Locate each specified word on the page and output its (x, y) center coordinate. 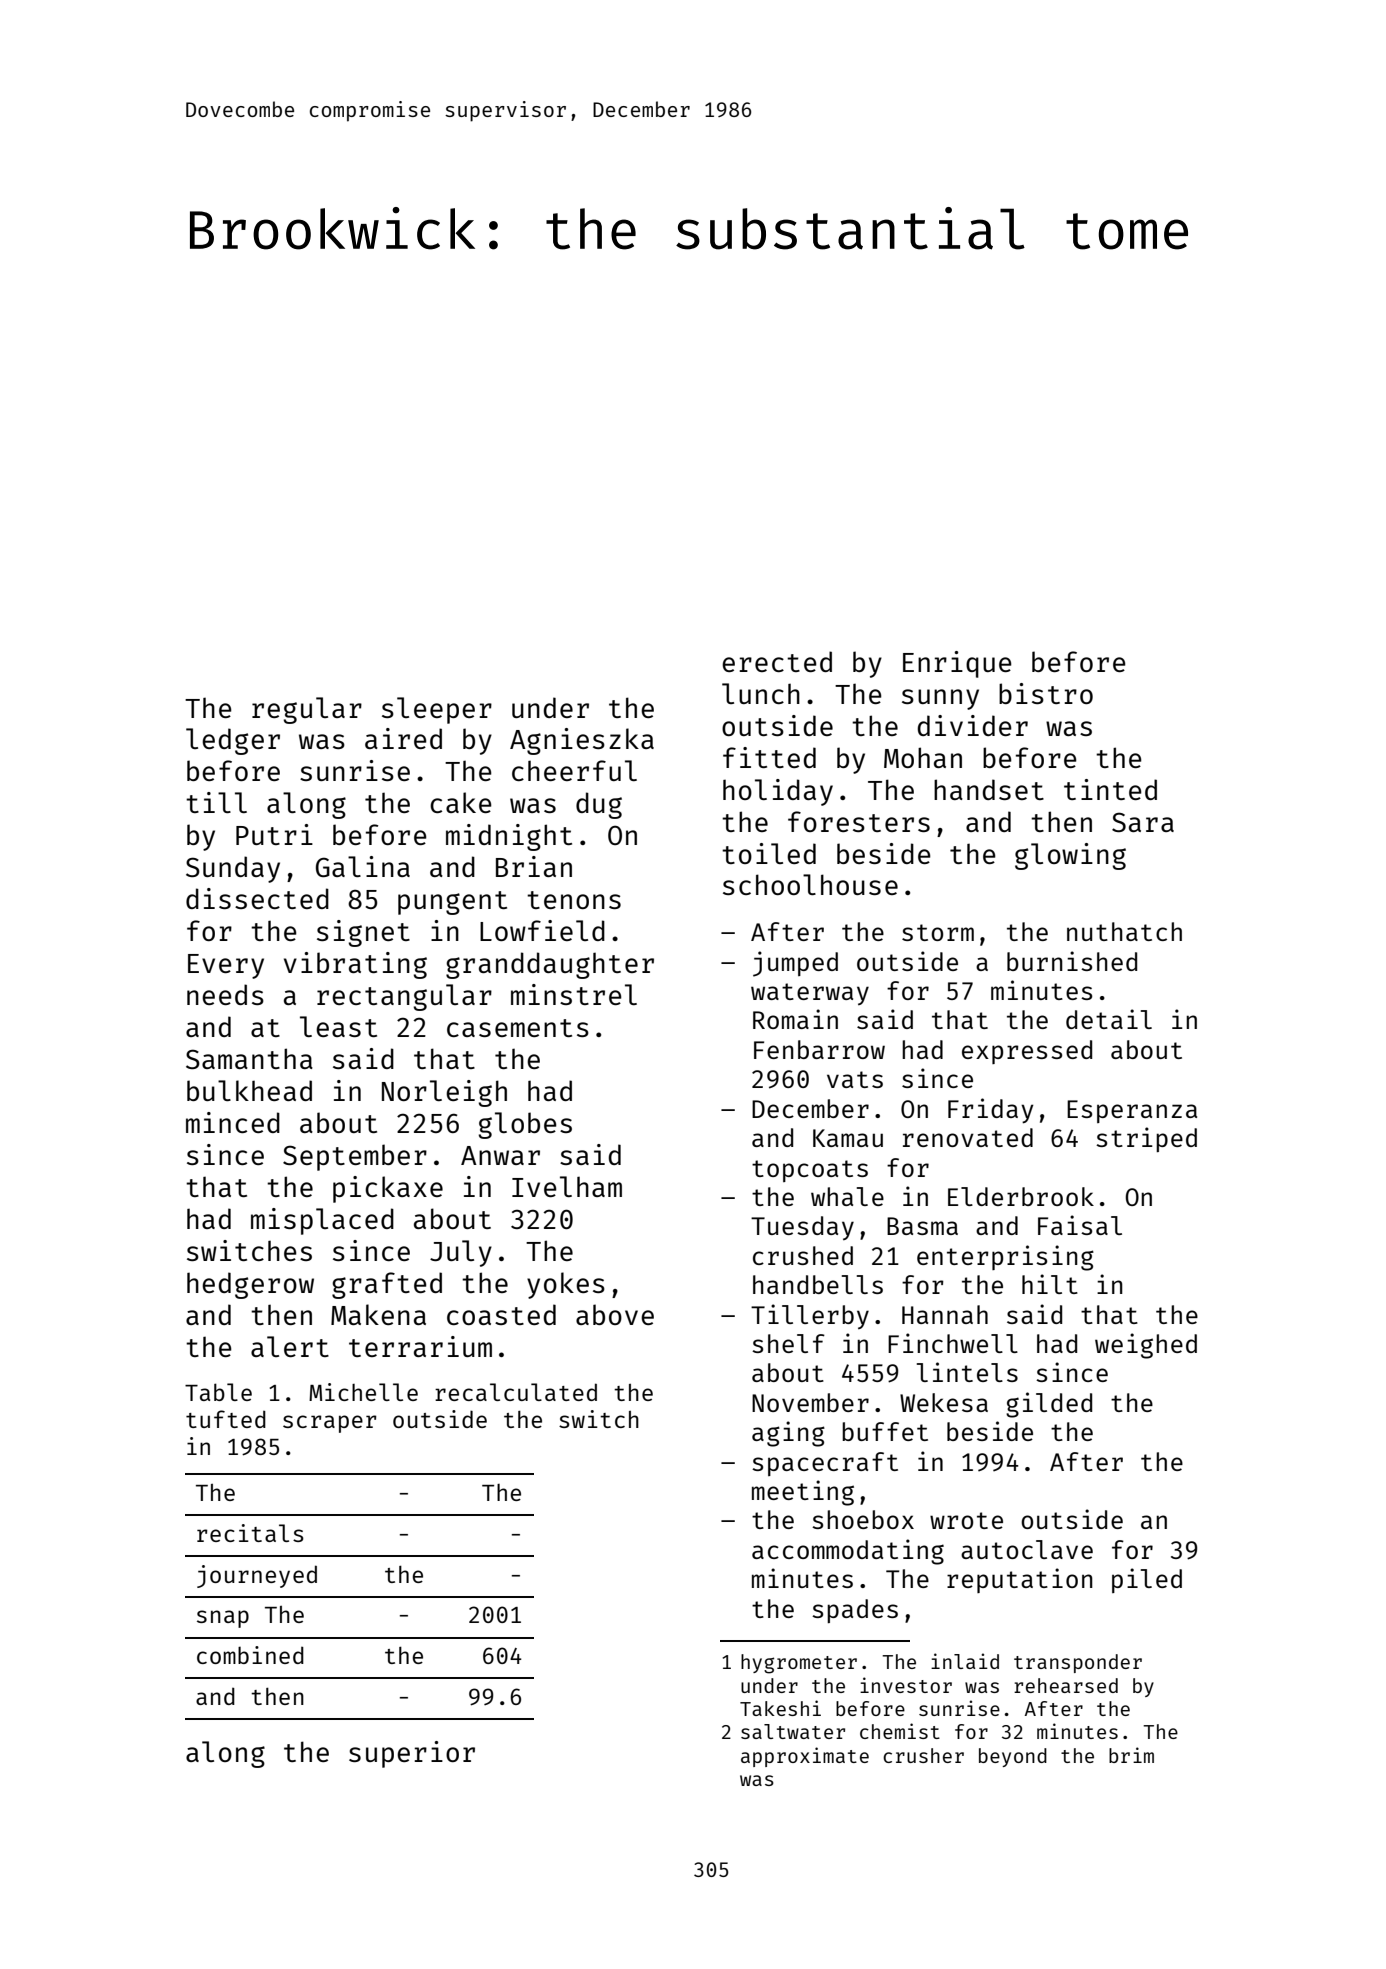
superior (412, 1754)
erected (777, 661)
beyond (1013, 1757)
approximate (805, 1757)
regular (307, 710)
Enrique (957, 664)
